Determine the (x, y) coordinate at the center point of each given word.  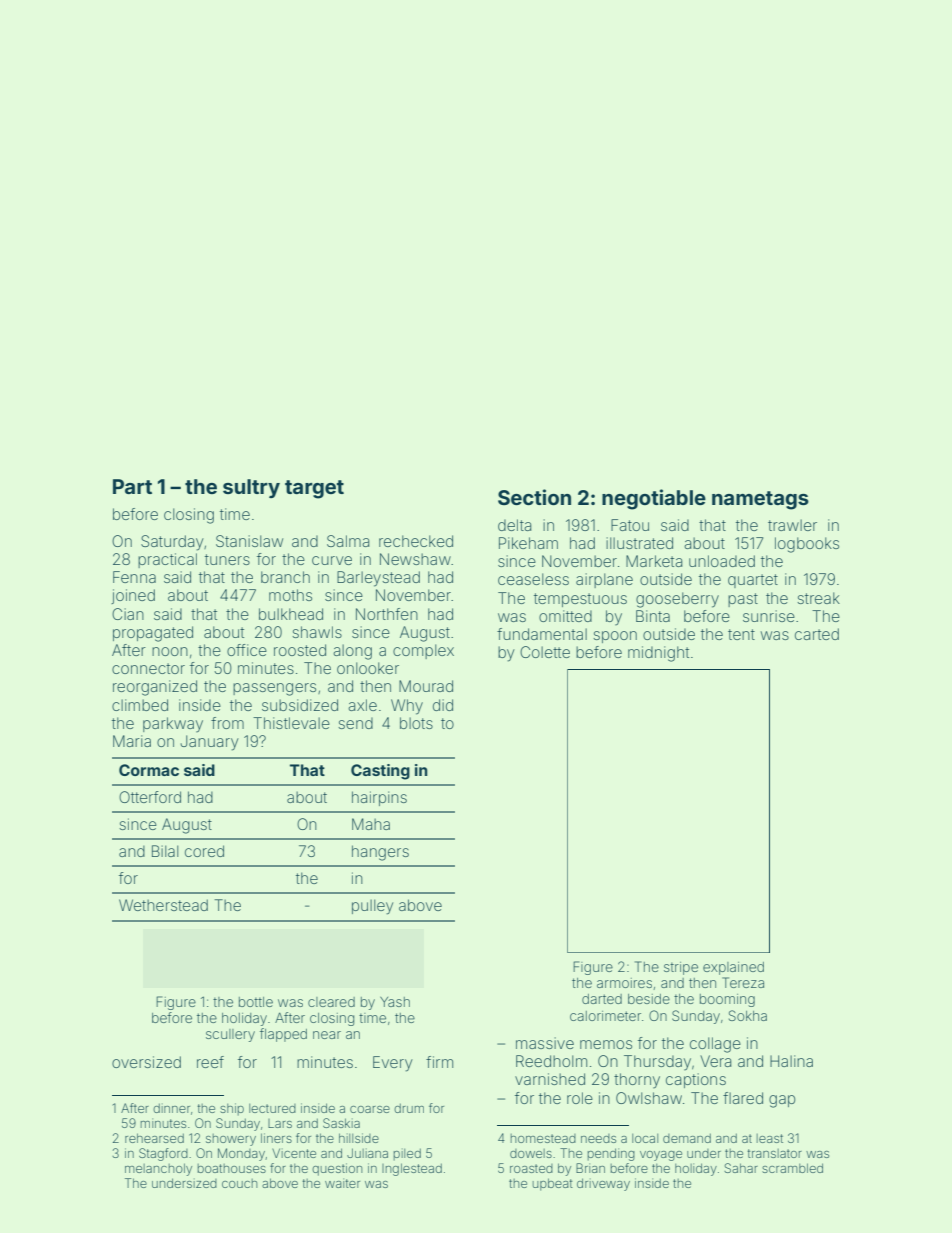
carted (817, 634)
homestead (543, 1138)
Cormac (149, 770)
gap (782, 1101)
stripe (681, 968)
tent (741, 634)
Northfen (387, 614)
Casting (380, 772)
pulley (372, 907)
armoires (624, 983)
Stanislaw (249, 541)
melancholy (158, 1169)
